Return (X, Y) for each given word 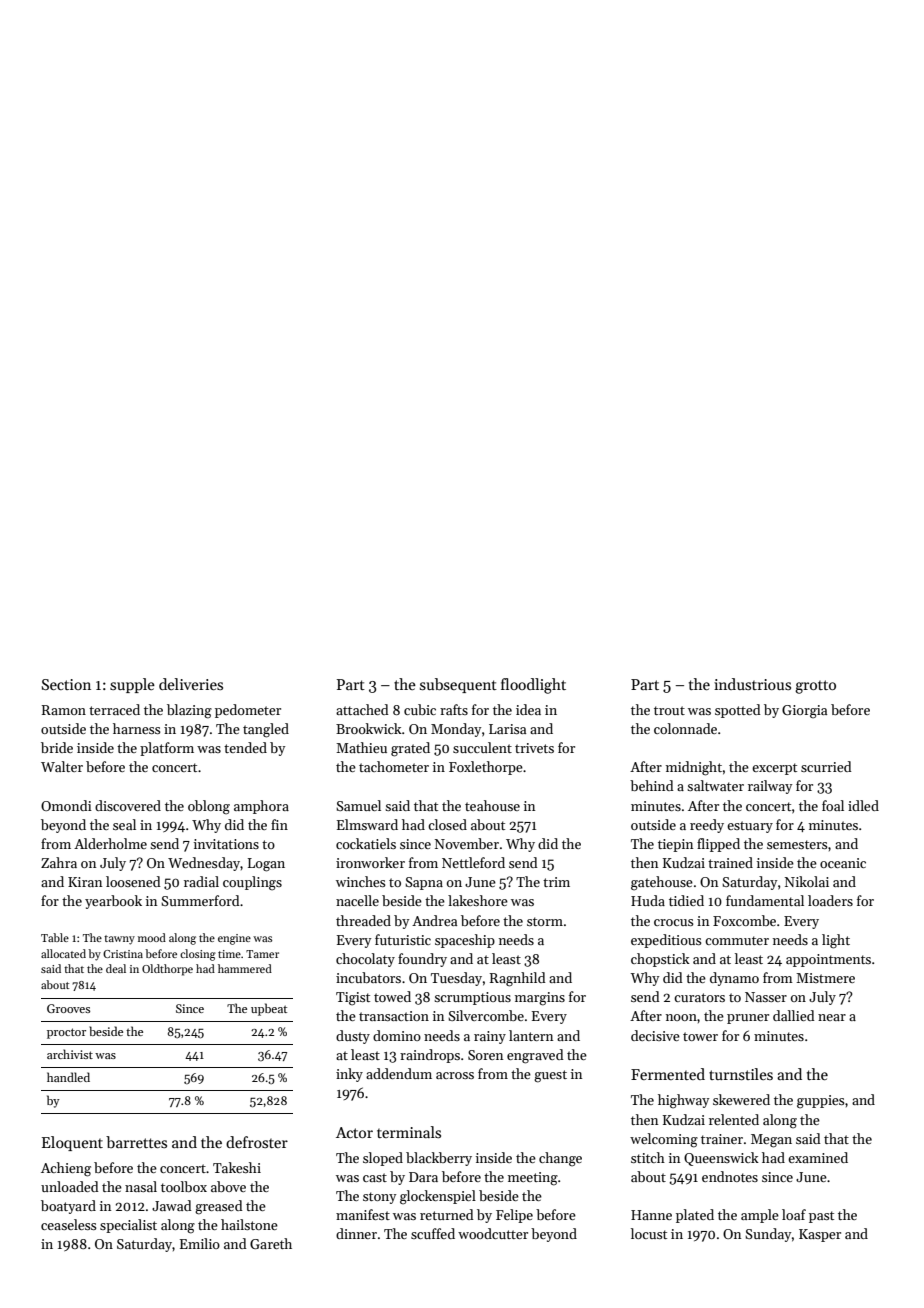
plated (695, 1216)
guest (550, 1076)
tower (700, 1036)
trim (556, 882)
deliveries (191, 684)
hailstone (249, 1224)
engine (234, 939)
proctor (66, 1033)
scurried (826, 766)
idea (528, 709)
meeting (533, 1179)
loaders (830, 900)
